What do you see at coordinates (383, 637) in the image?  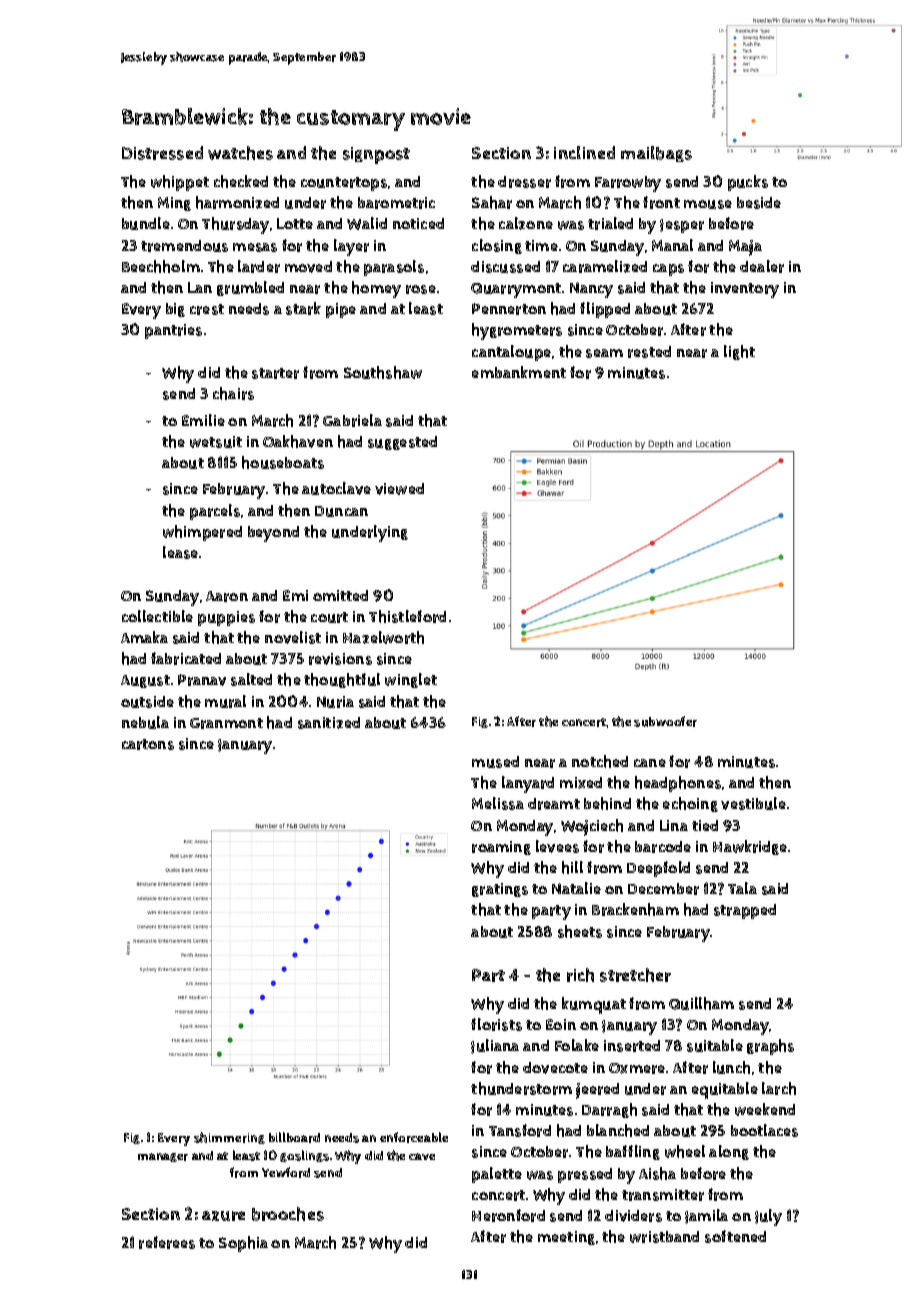 I see `Hazelworth` at bounding box center [383, 637].
